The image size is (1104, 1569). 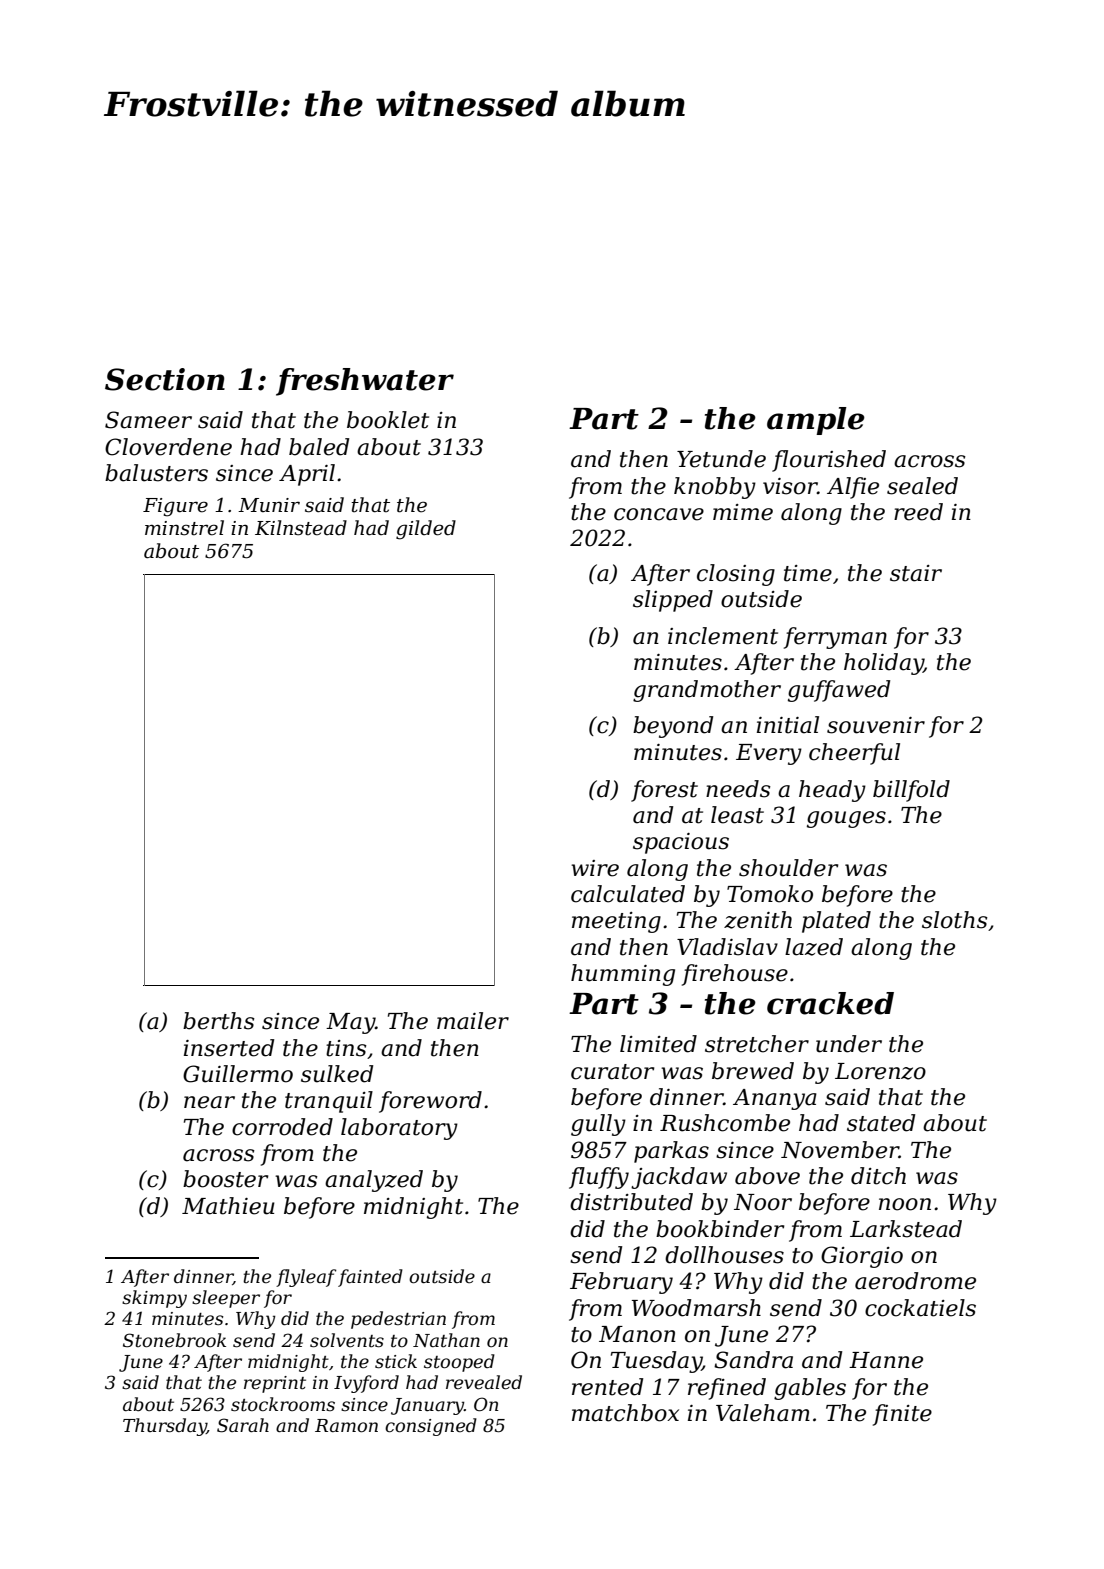 I want to click on firehouse, so click(x=735, y=975).
